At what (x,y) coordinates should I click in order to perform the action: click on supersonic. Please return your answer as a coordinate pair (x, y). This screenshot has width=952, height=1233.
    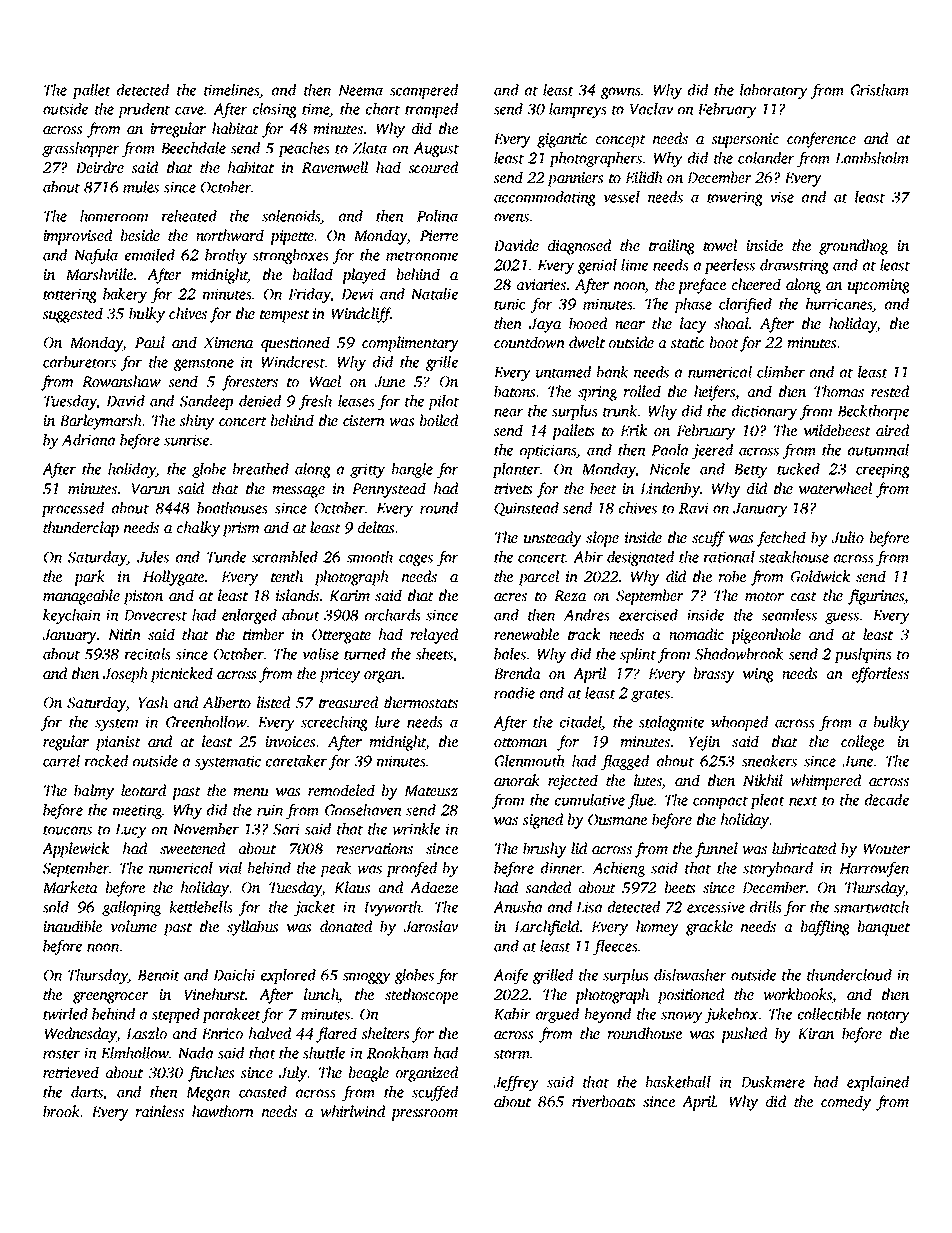
    Looking at the image, I should click on (745, 140).
